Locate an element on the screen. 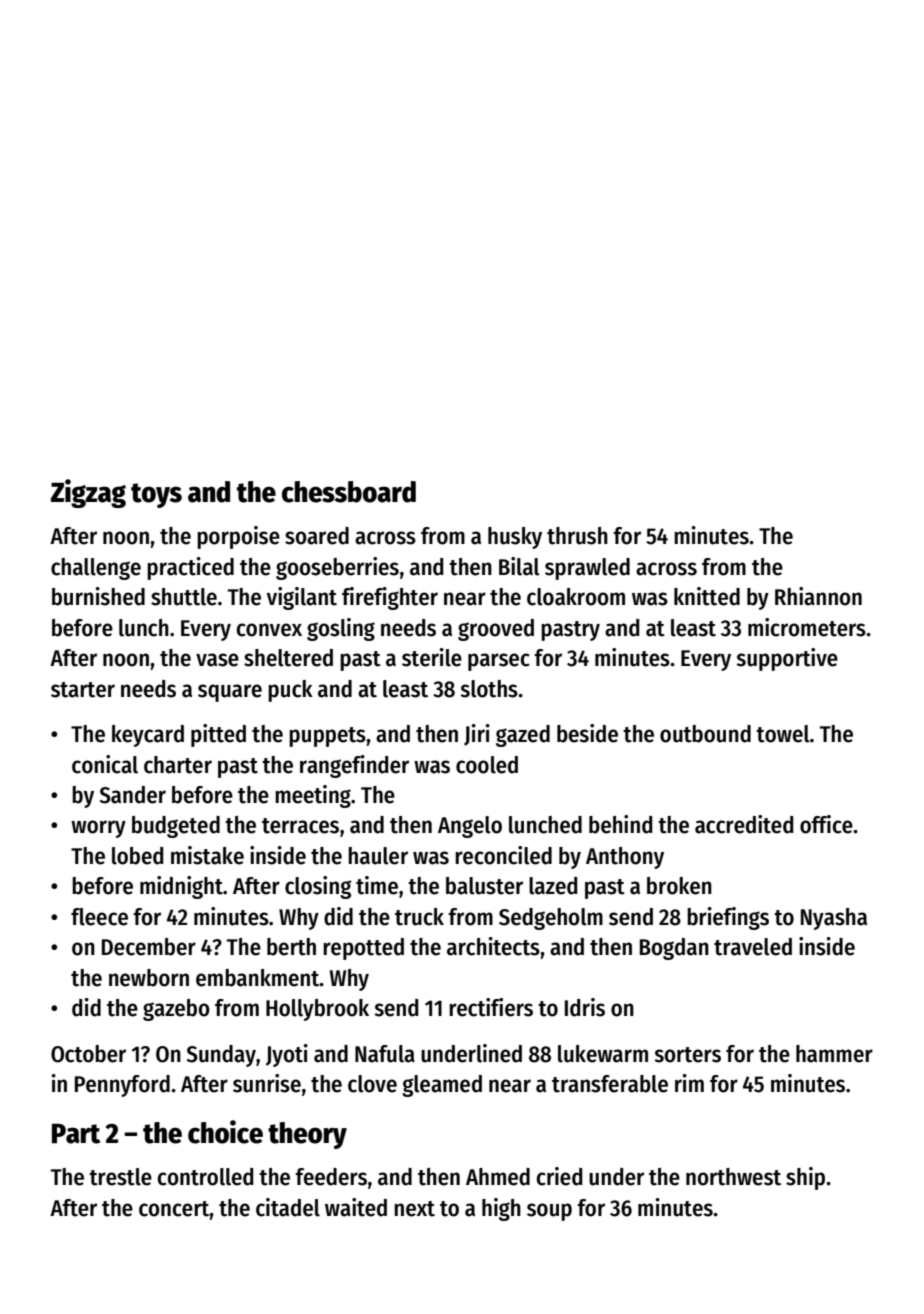  terraces is located at coordinates (300, 826).
